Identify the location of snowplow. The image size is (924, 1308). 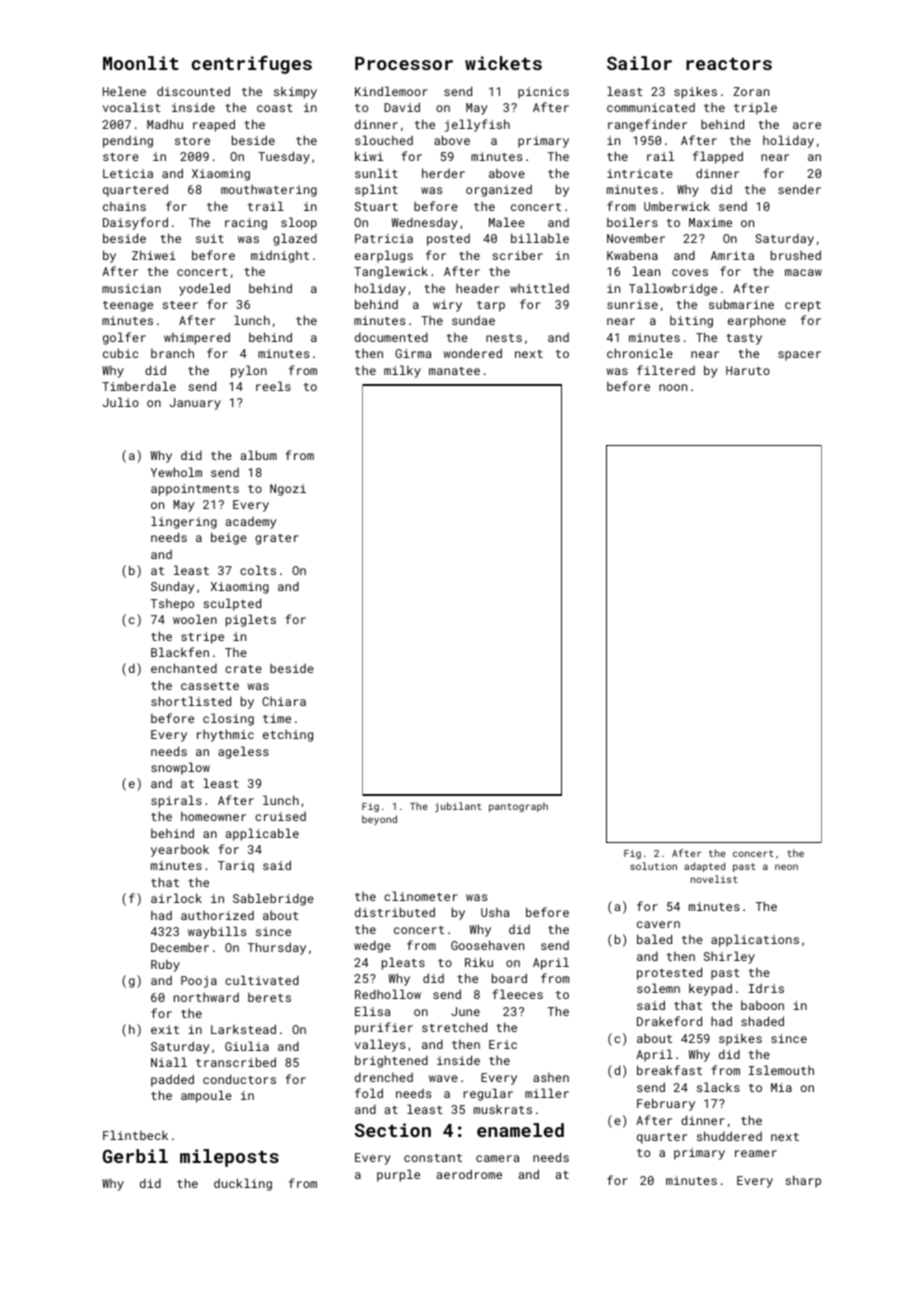
(180, 768).
